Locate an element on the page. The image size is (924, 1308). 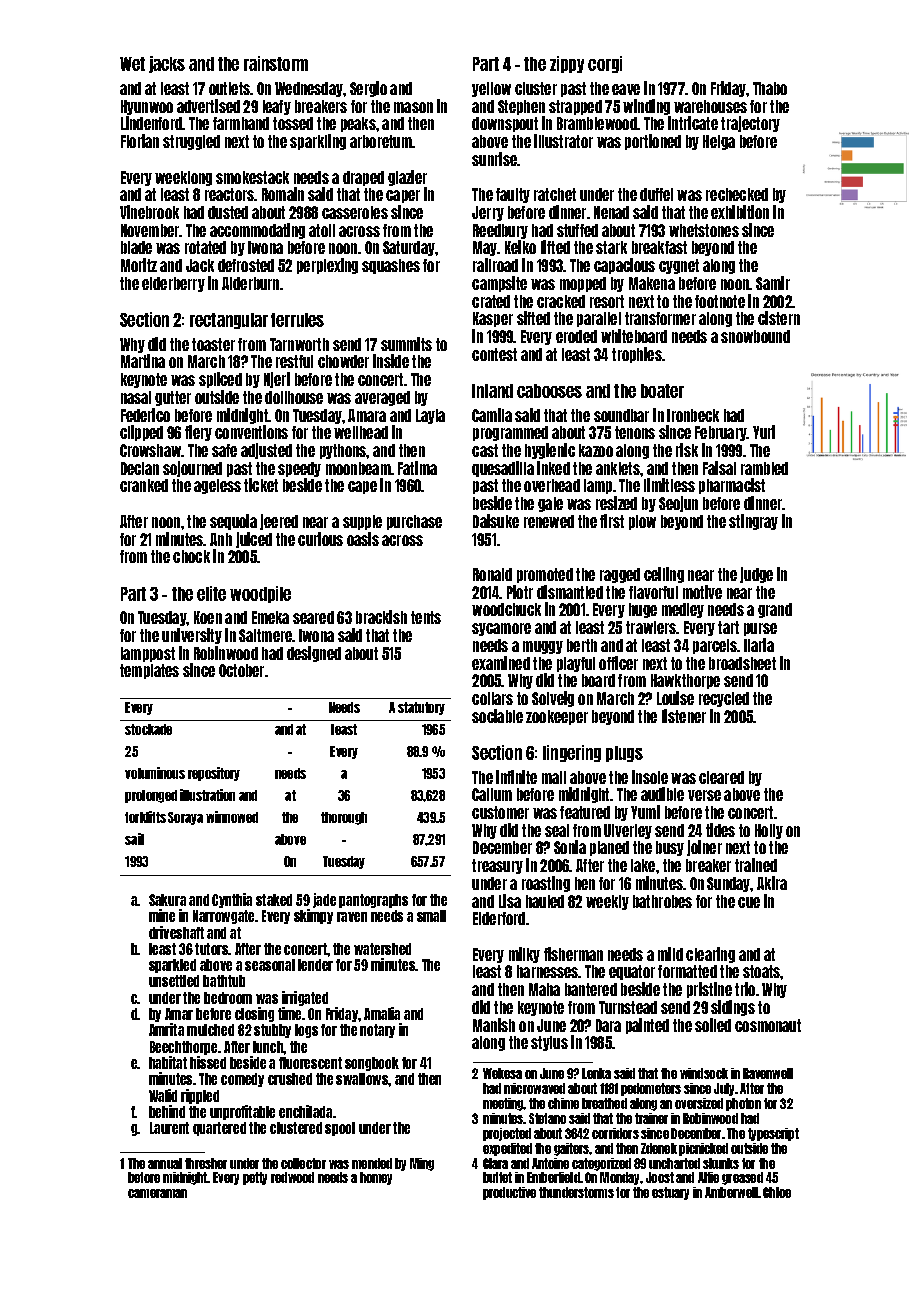
Bramblewood is located at coordinates (597, 123).
